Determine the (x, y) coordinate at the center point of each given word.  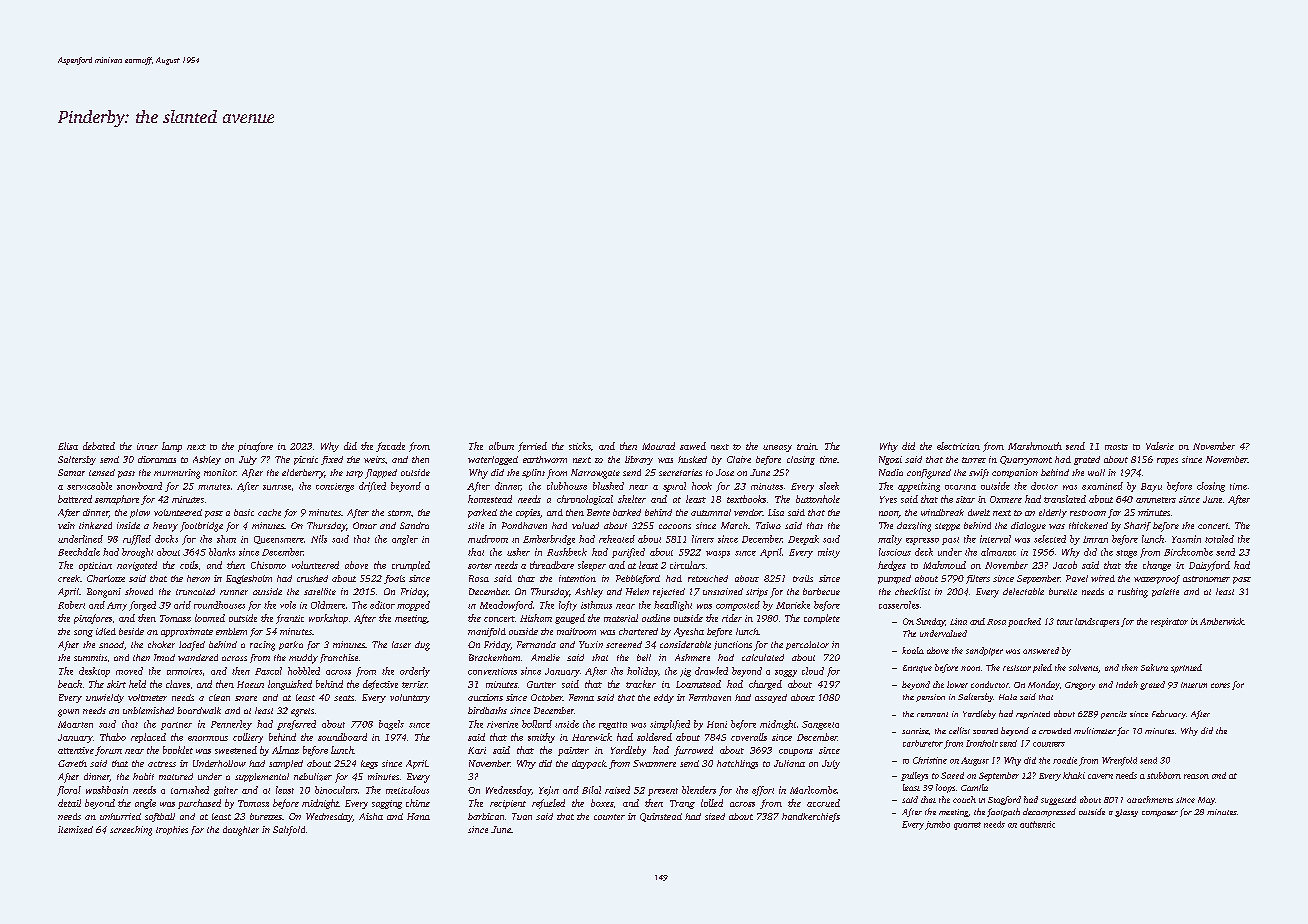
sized (715, 816)
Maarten (75, 724)
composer (1160, 814)
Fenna (581, 697)
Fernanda (536, 644)
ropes (1167, 461)
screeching (131, 831)
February (1169, 714)
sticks (580, 446)
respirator (1169, 622)
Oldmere (328, 605)
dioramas (157, 459)
